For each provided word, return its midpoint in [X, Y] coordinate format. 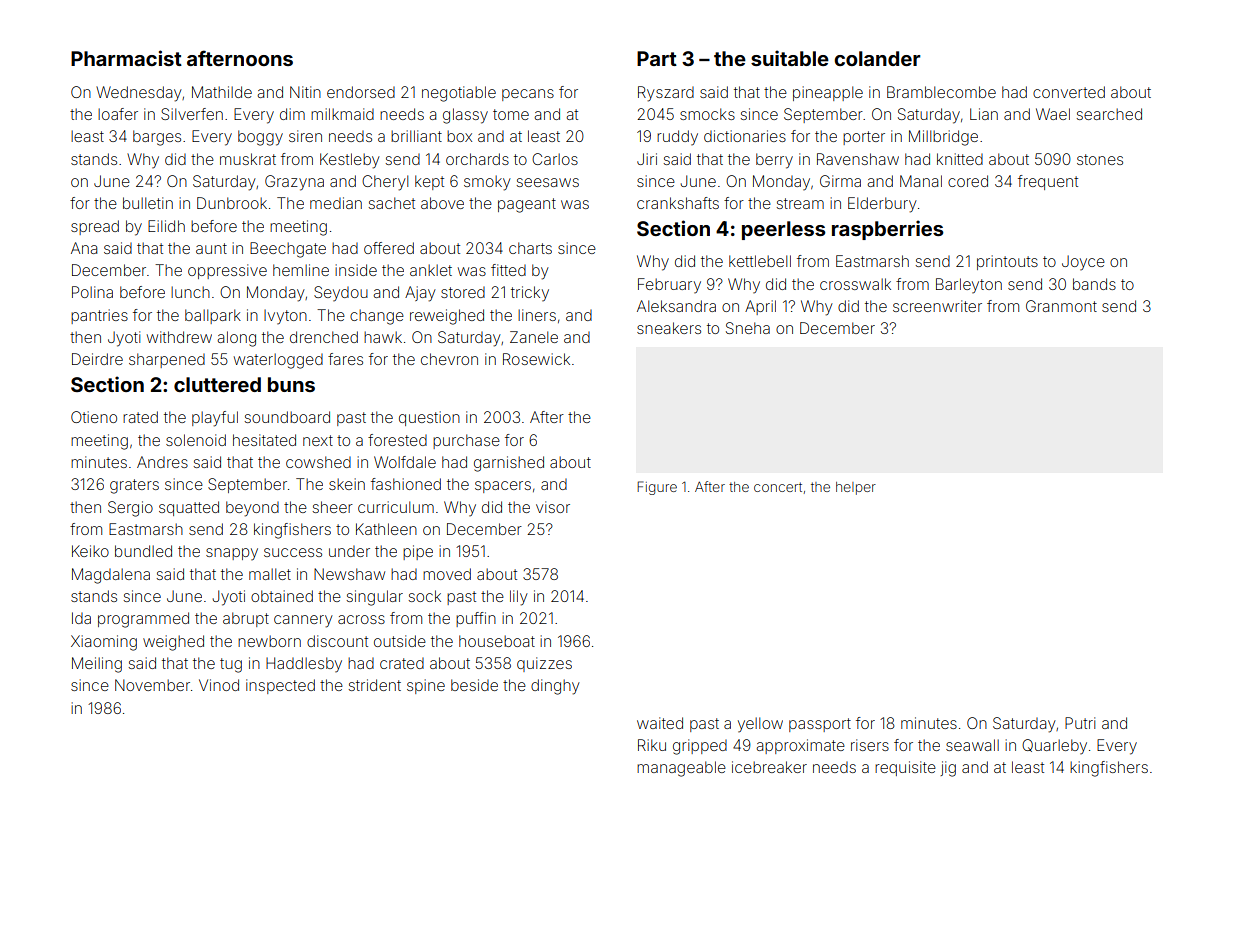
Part [657, 58]
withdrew [179, 337]
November [152, 685]
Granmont [1061, 306]
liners [537, 315]
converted [1069, 92]
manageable [681, 769]
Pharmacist [126, 58]
